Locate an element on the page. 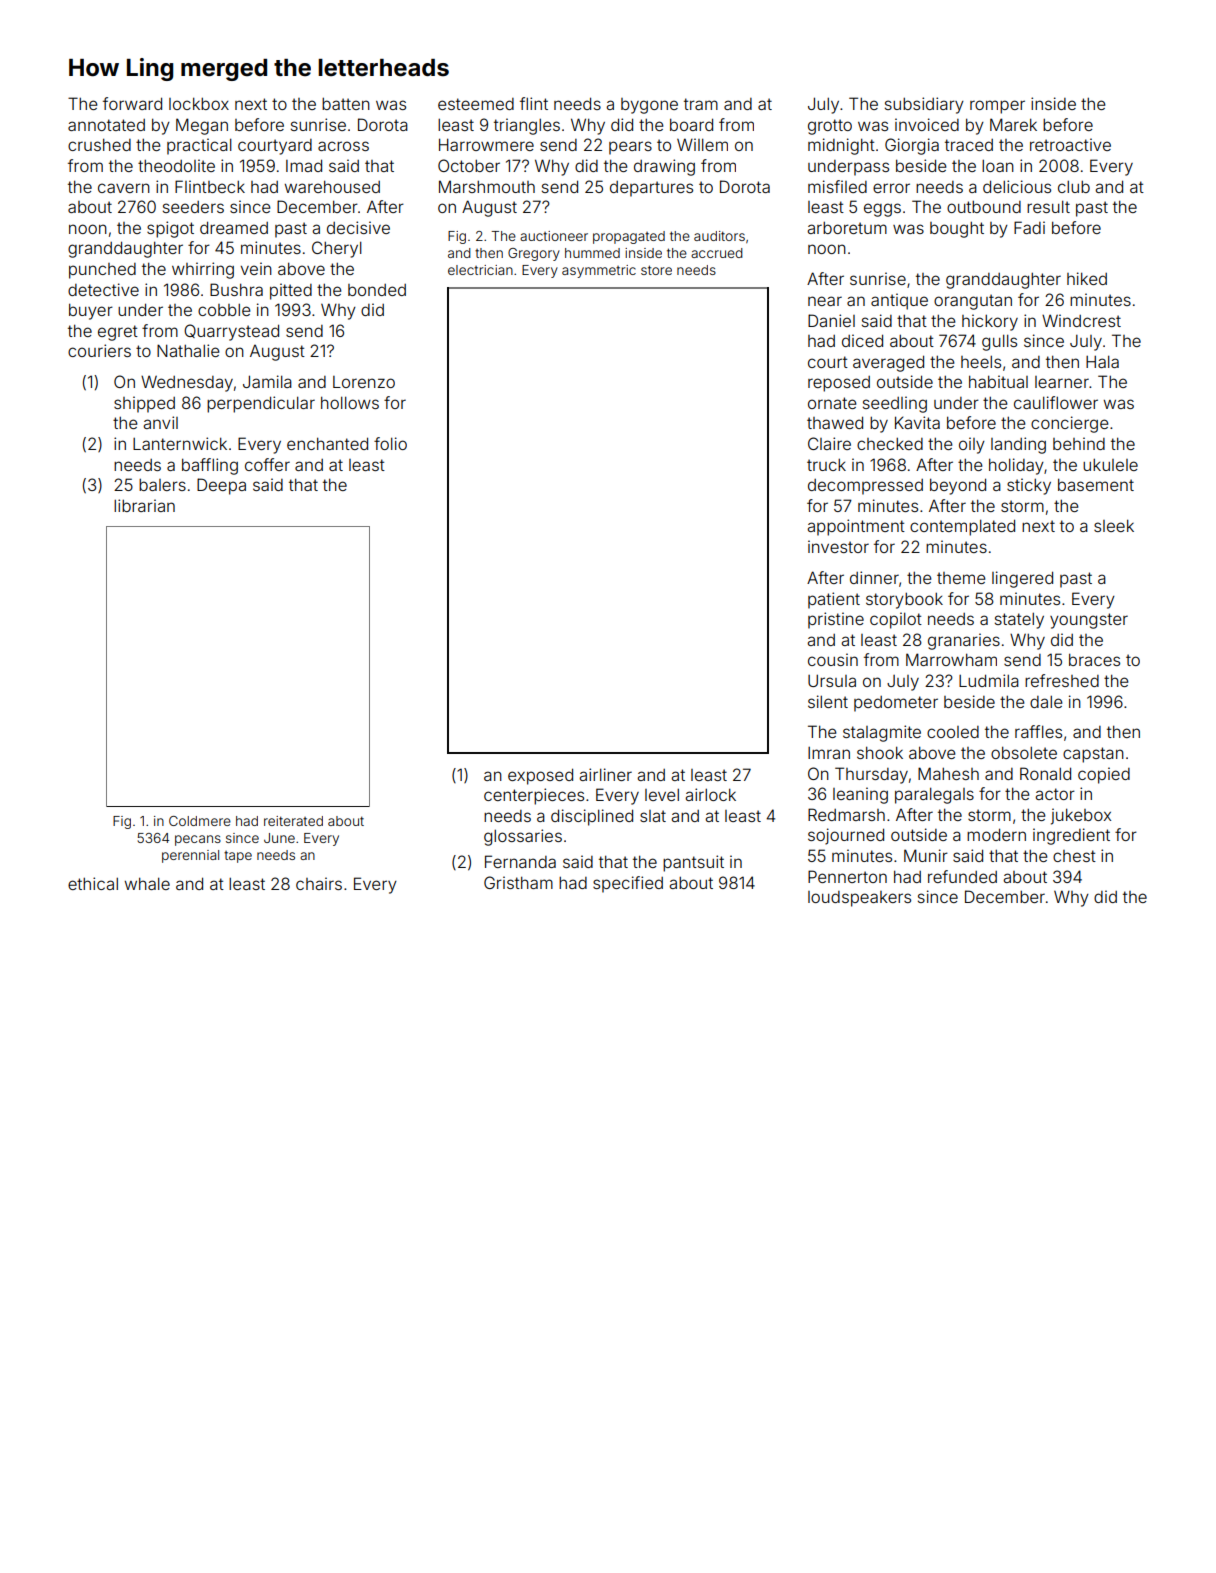 The image size is (1216, 1573). librarian is located at coordinates (144, 505).
